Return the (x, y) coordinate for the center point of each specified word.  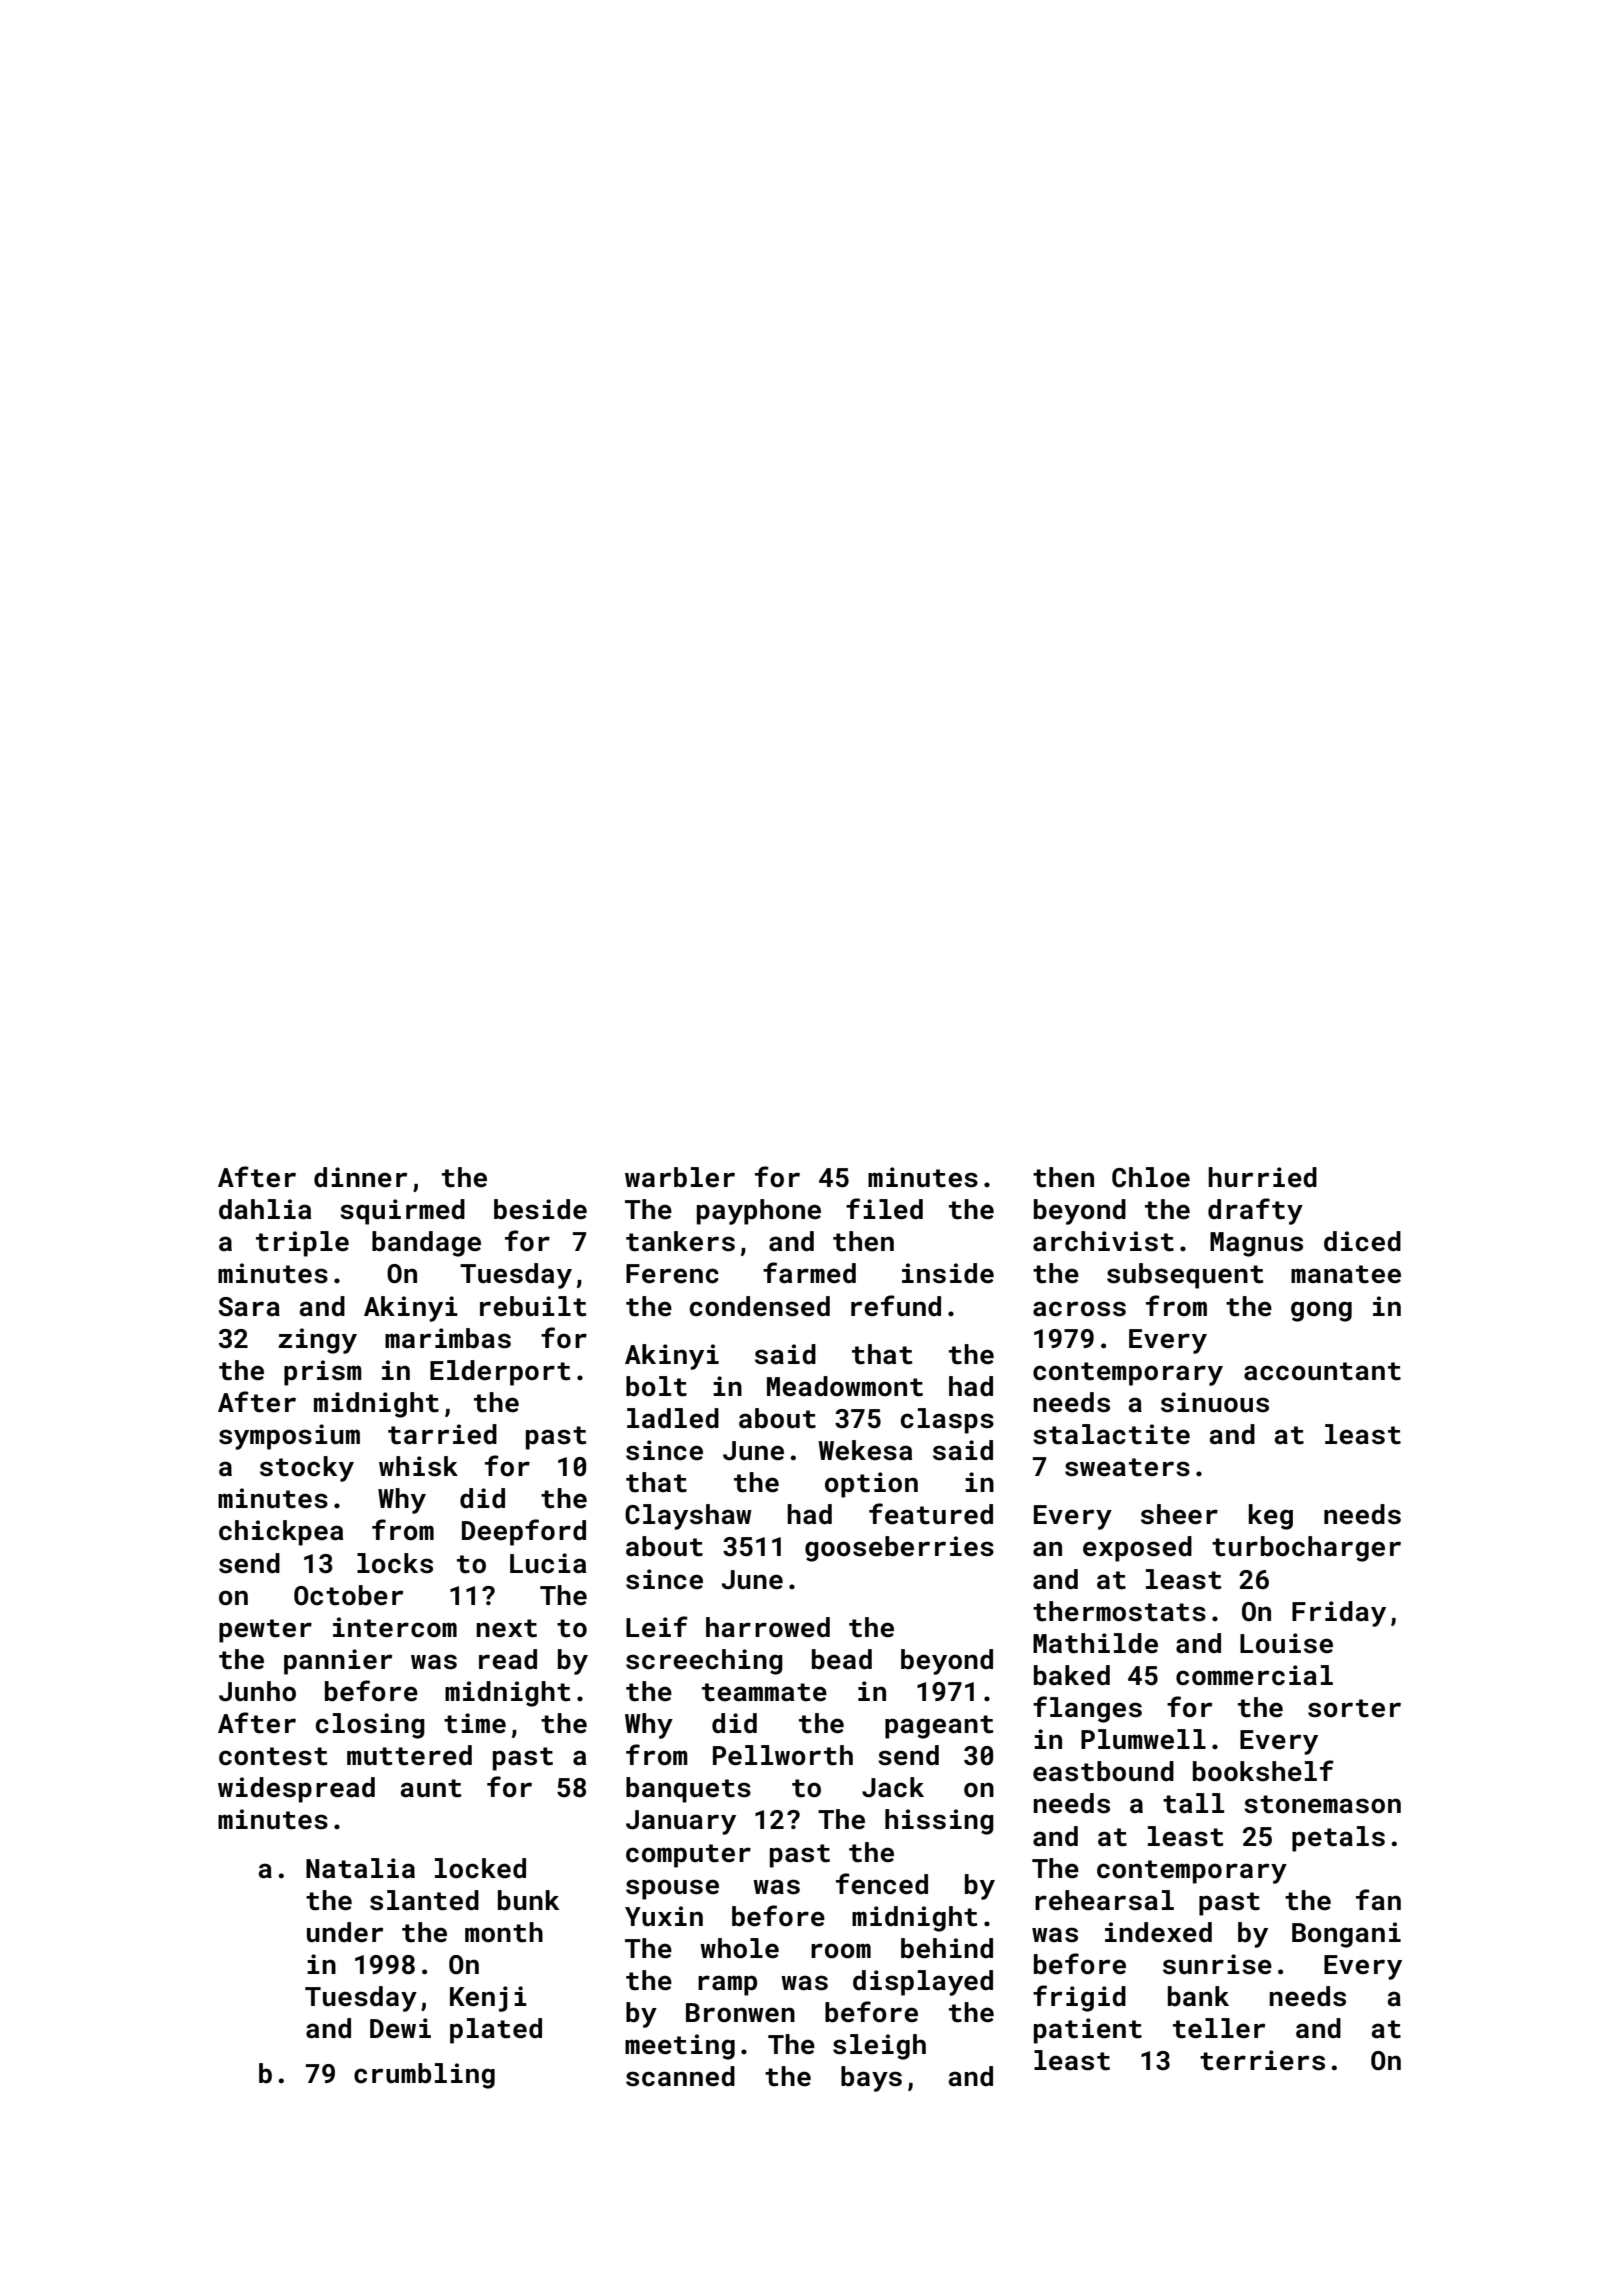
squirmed (402, 1212)
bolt (656, 1386)
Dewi (400, 2028)
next (506, 1628)
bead (842, 1659)
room (841, 1951)
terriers (1262, 2060)
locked (480, 1868)
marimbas (448, 1338)
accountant (1322, 1371)
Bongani (1346, 1935)
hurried (1262, 1177)
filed (884, 1209)
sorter (1354, 1708)
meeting (680, 2047)
